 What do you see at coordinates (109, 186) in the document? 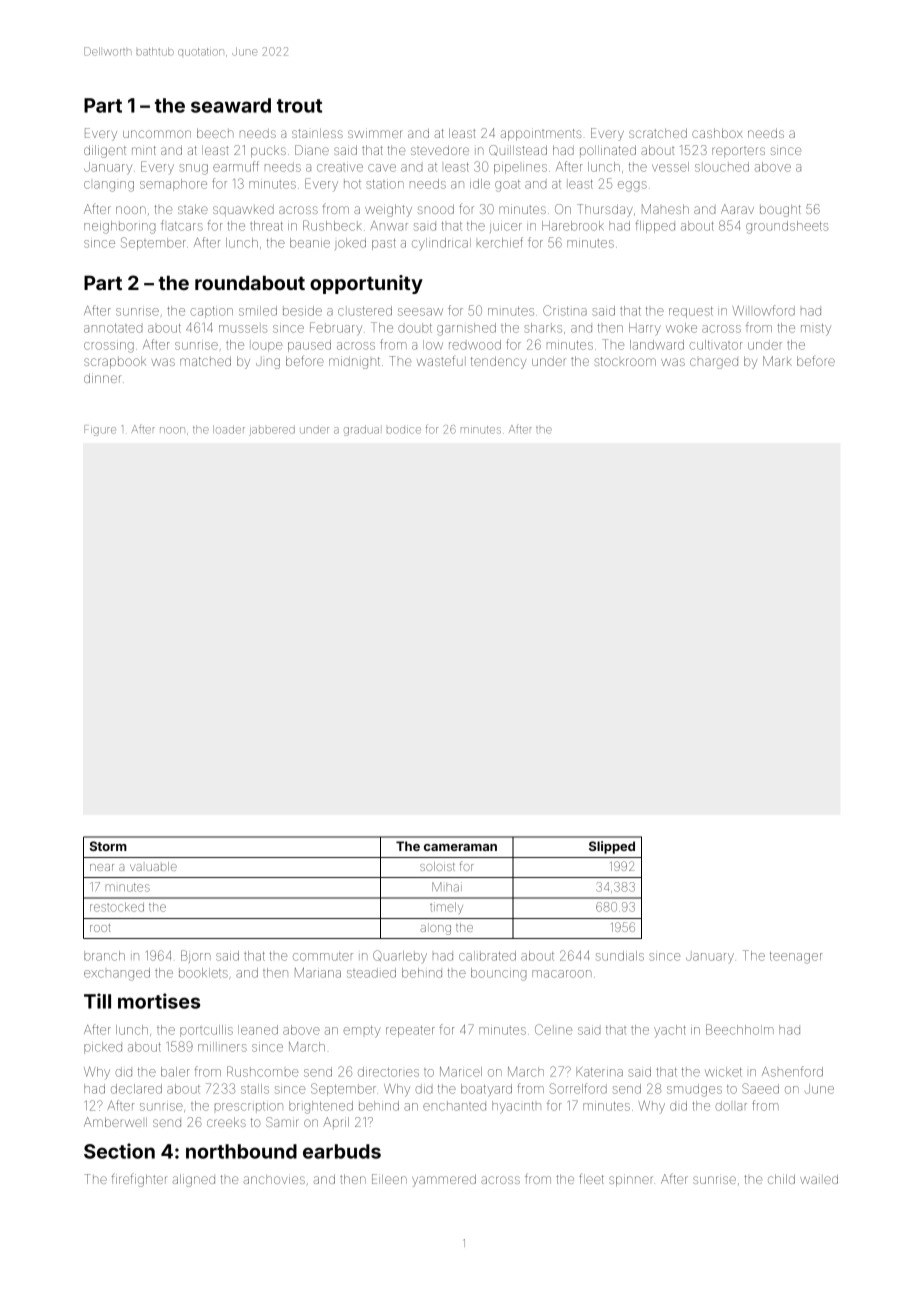
I see `clanging` at bounding box center [109, 186].
